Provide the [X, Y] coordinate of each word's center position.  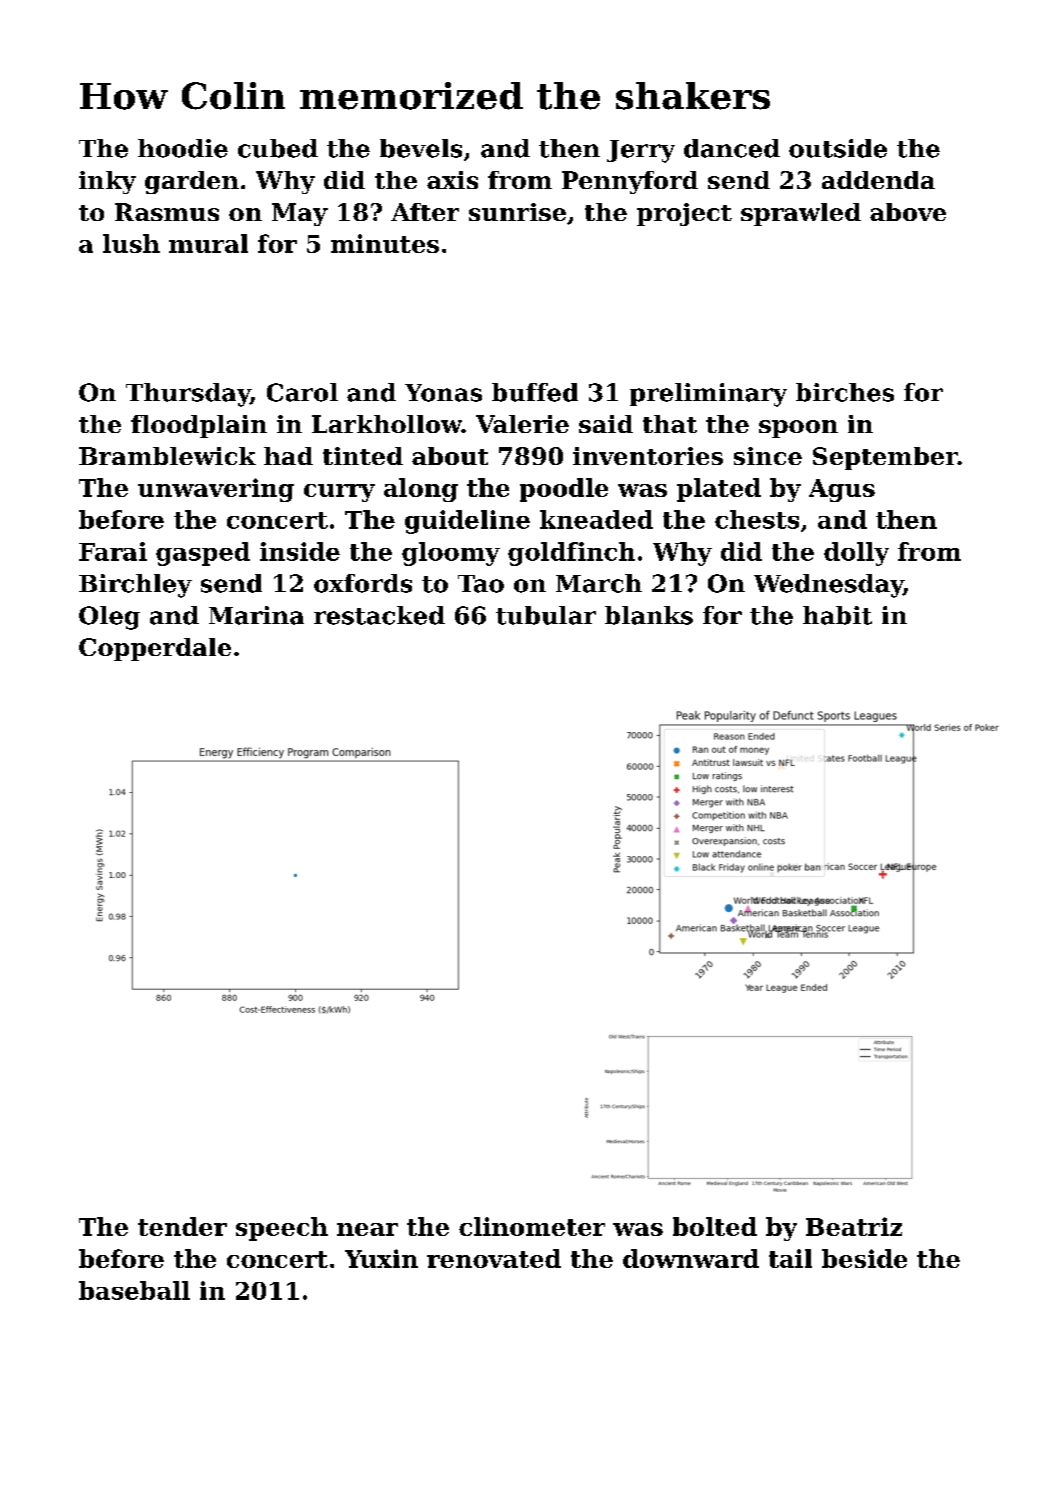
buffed [535, 392]
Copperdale [155, 649]
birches [845, 392]
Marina [256, 615]
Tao [481, 584]
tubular [546, 615]
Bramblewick [167, 456]
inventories [648, 456]
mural [208, 243]
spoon [798, 429]
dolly [856, 554]
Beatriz [854, 1226]
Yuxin [381, 1258]
